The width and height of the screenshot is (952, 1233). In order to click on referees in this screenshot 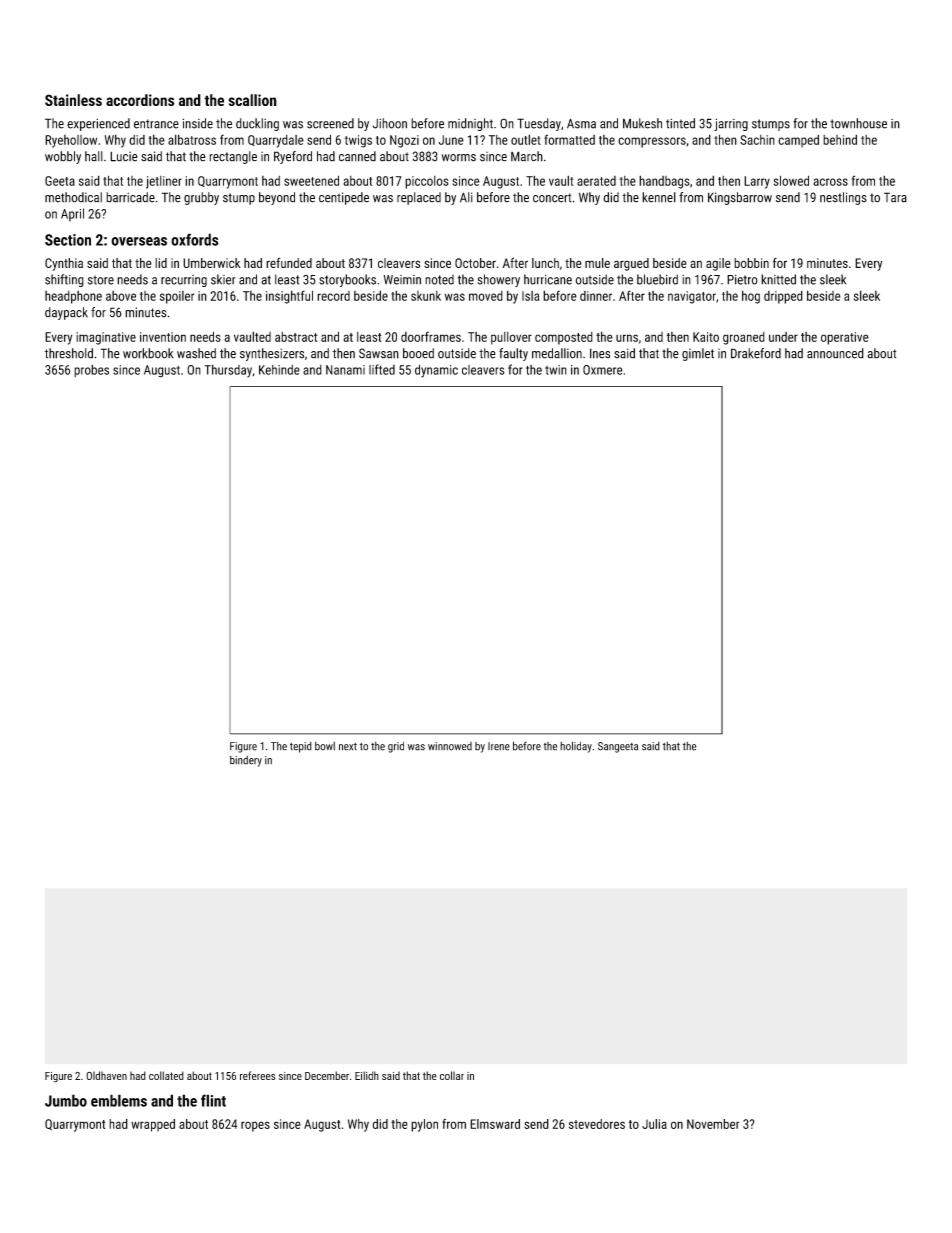, I will do `click(257, 1075)`.
